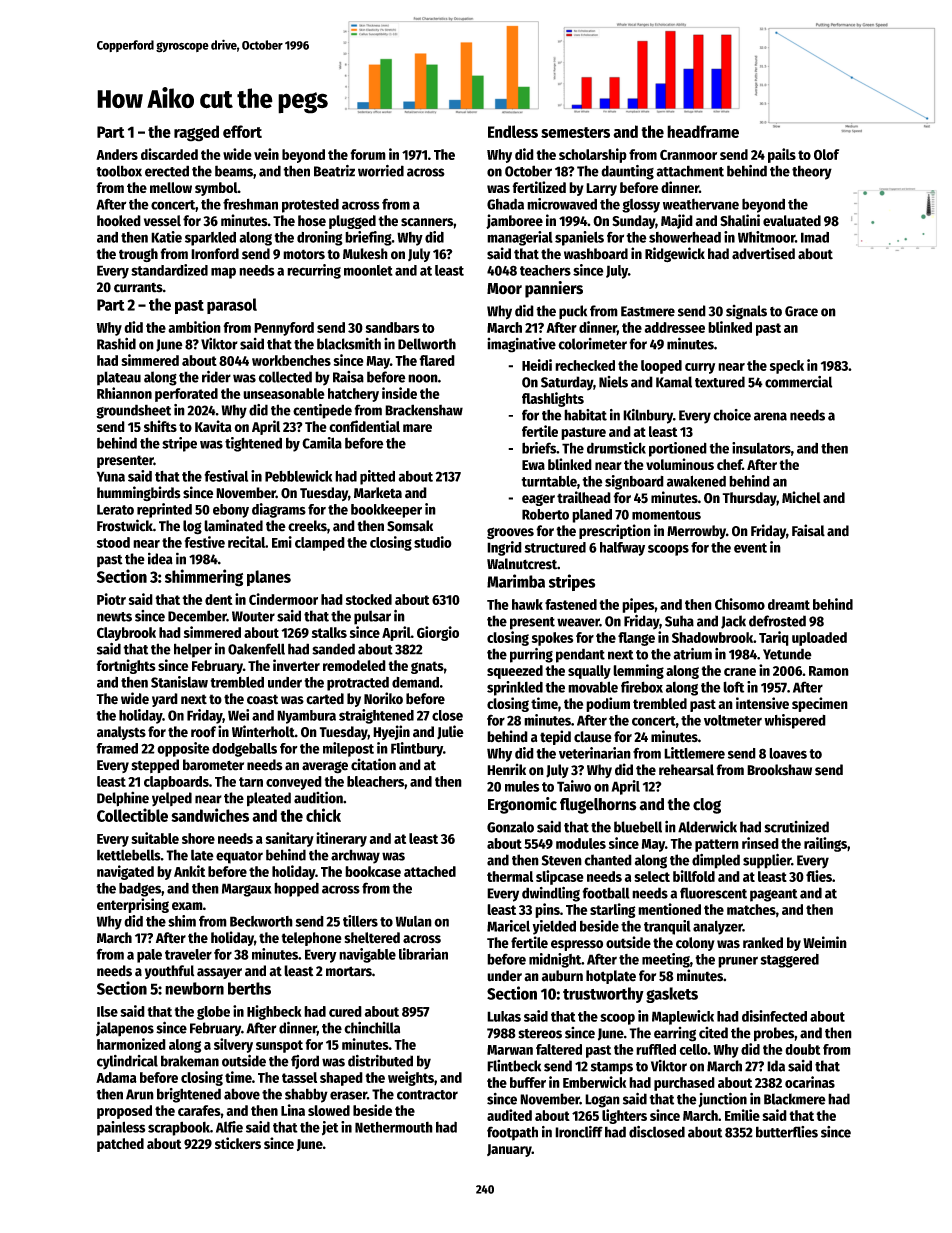 This image has height=1233, width=952. What do you see at coordinates (120, 1145) in the image?
I see `patched` at bounding box center [120, 1145].
